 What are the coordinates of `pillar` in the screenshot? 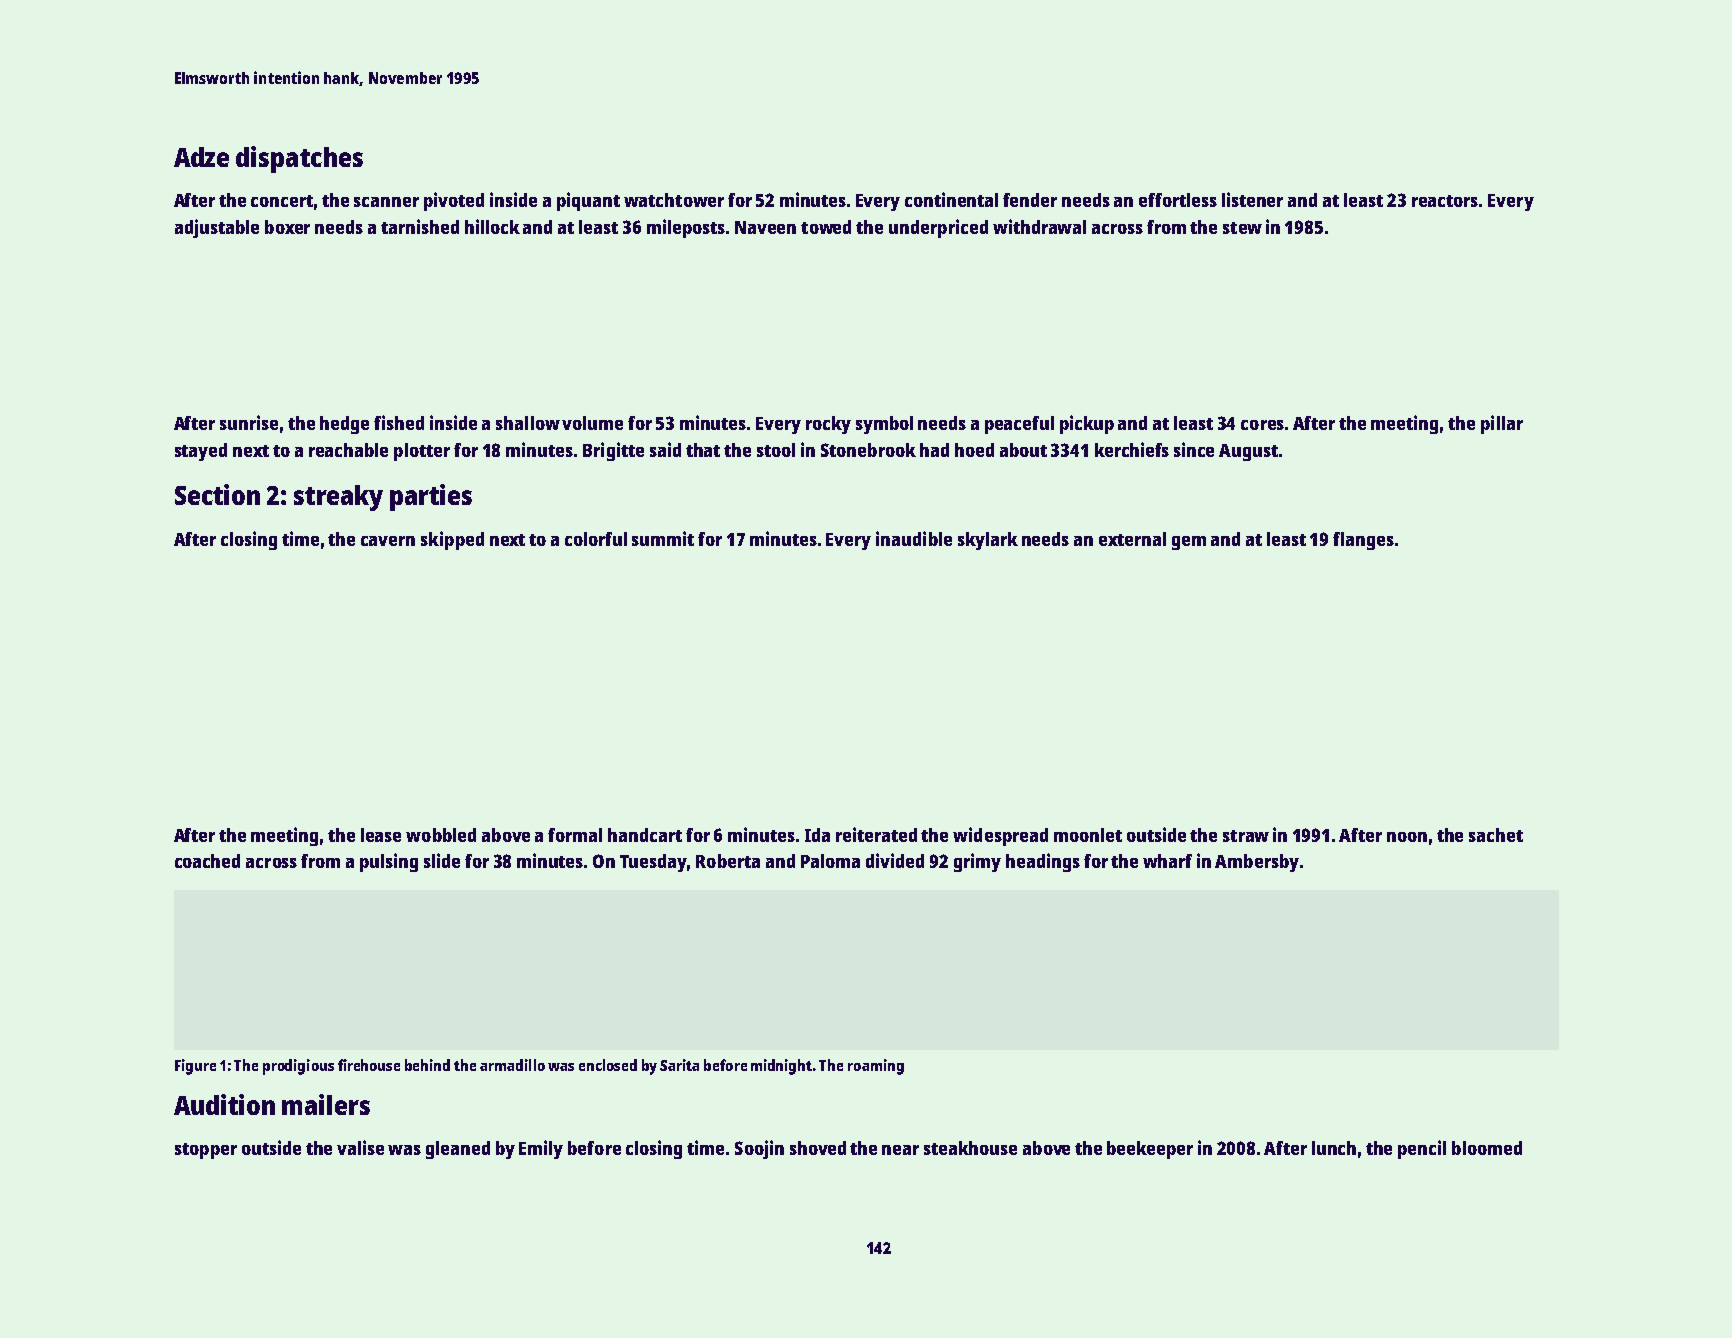 It's located at (1502, 424).
